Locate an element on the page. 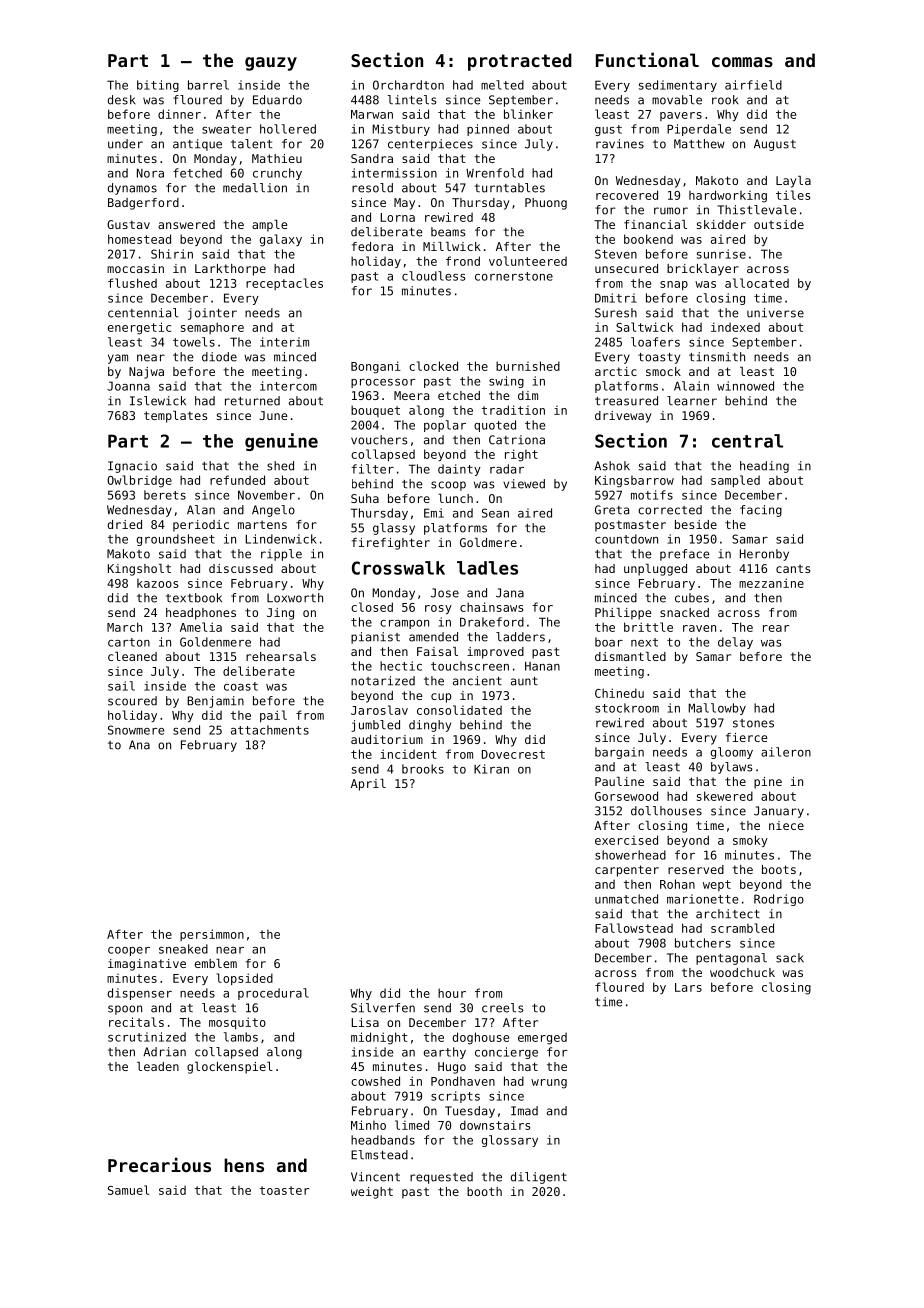 Image resolution: width=924 pixels, height=1308 pixels. weight is located at coordinates (372, 1193).
